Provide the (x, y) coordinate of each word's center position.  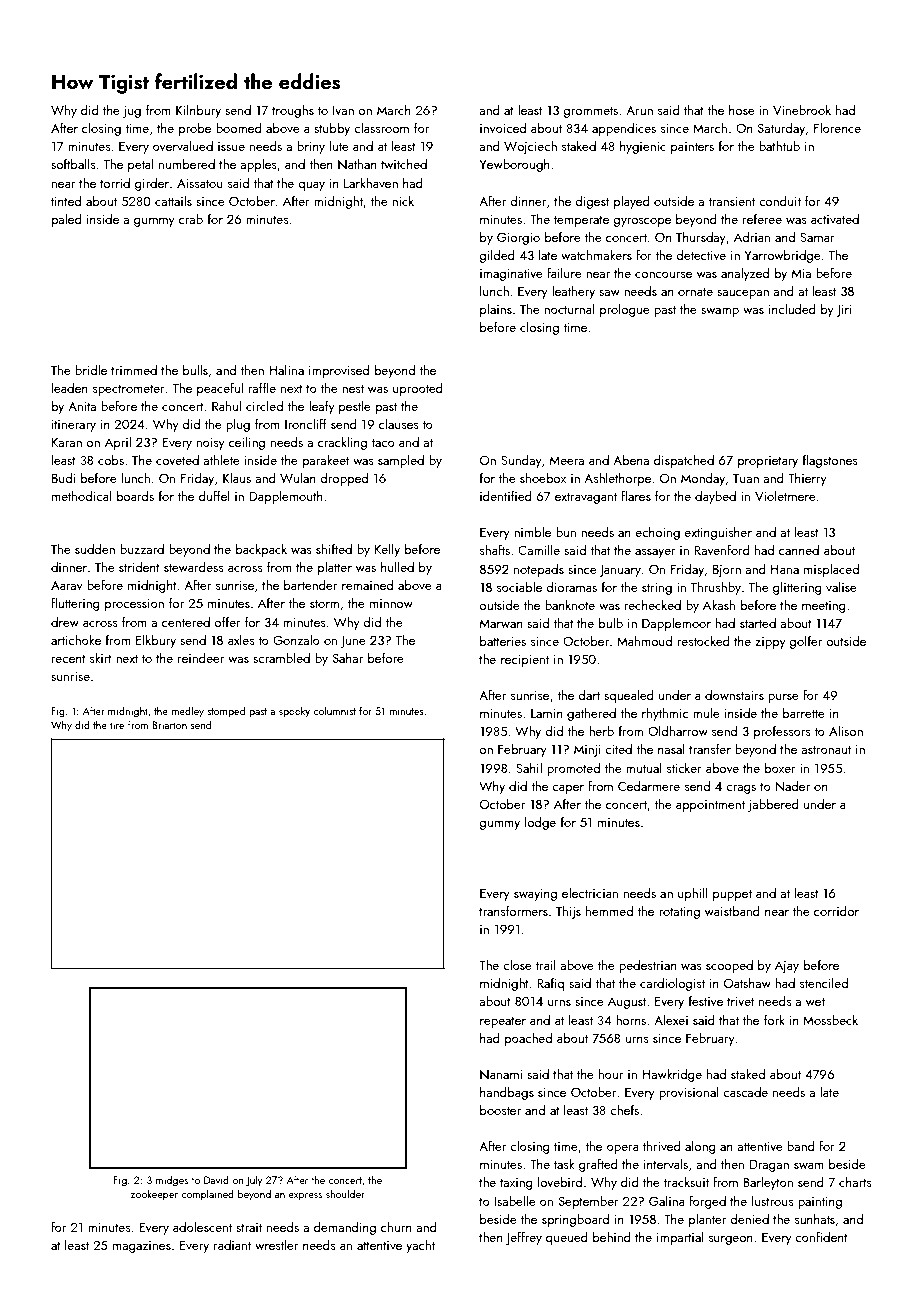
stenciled (824, 983)
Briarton (170, 725)
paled (67, 220)
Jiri (843, 311)
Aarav (67, 585)
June (353, 642)
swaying (535, 895)
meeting (824, 607)
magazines (142, 1247)
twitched (404, 164)
